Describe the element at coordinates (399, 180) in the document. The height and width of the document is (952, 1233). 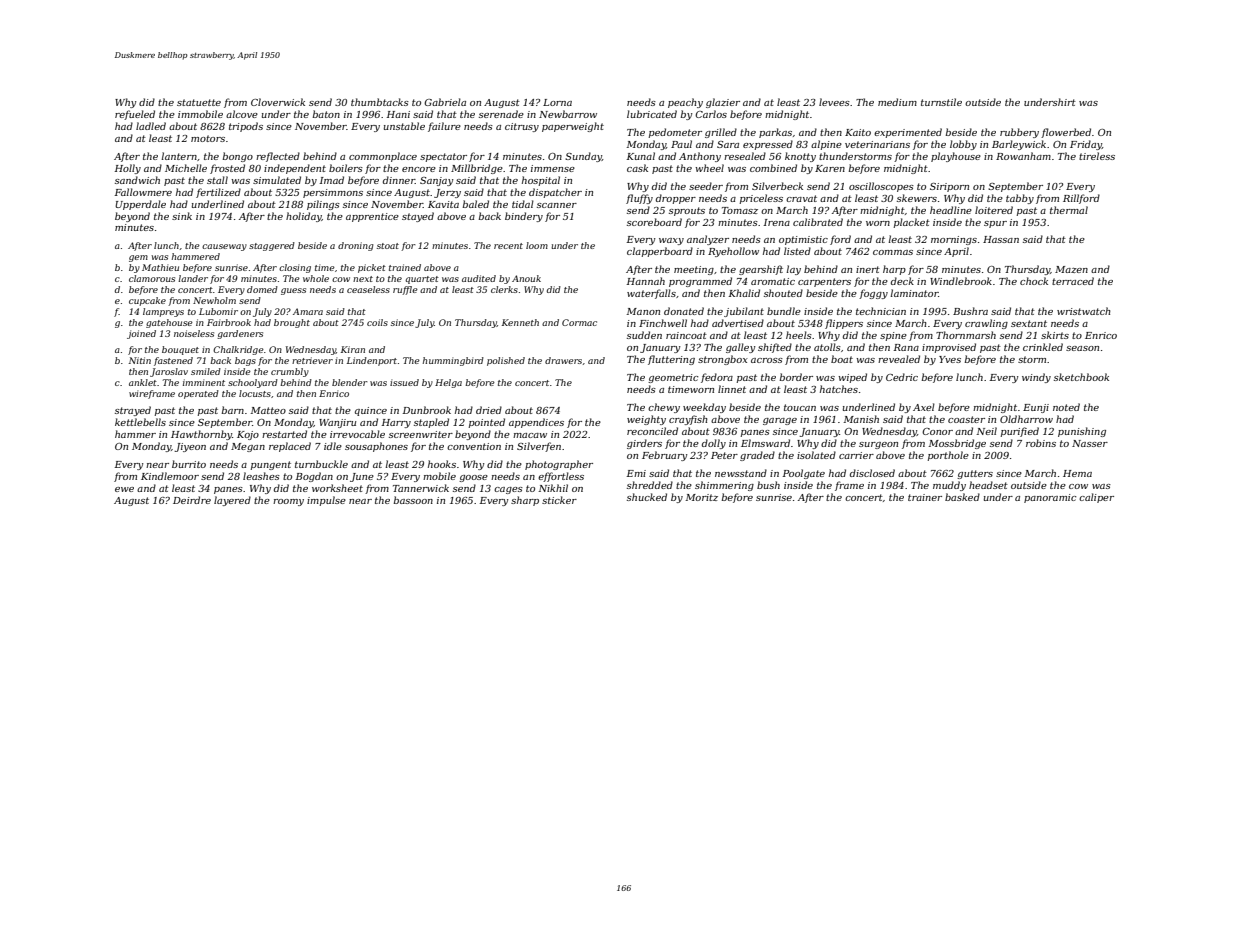
I see `dinner` at that location.
